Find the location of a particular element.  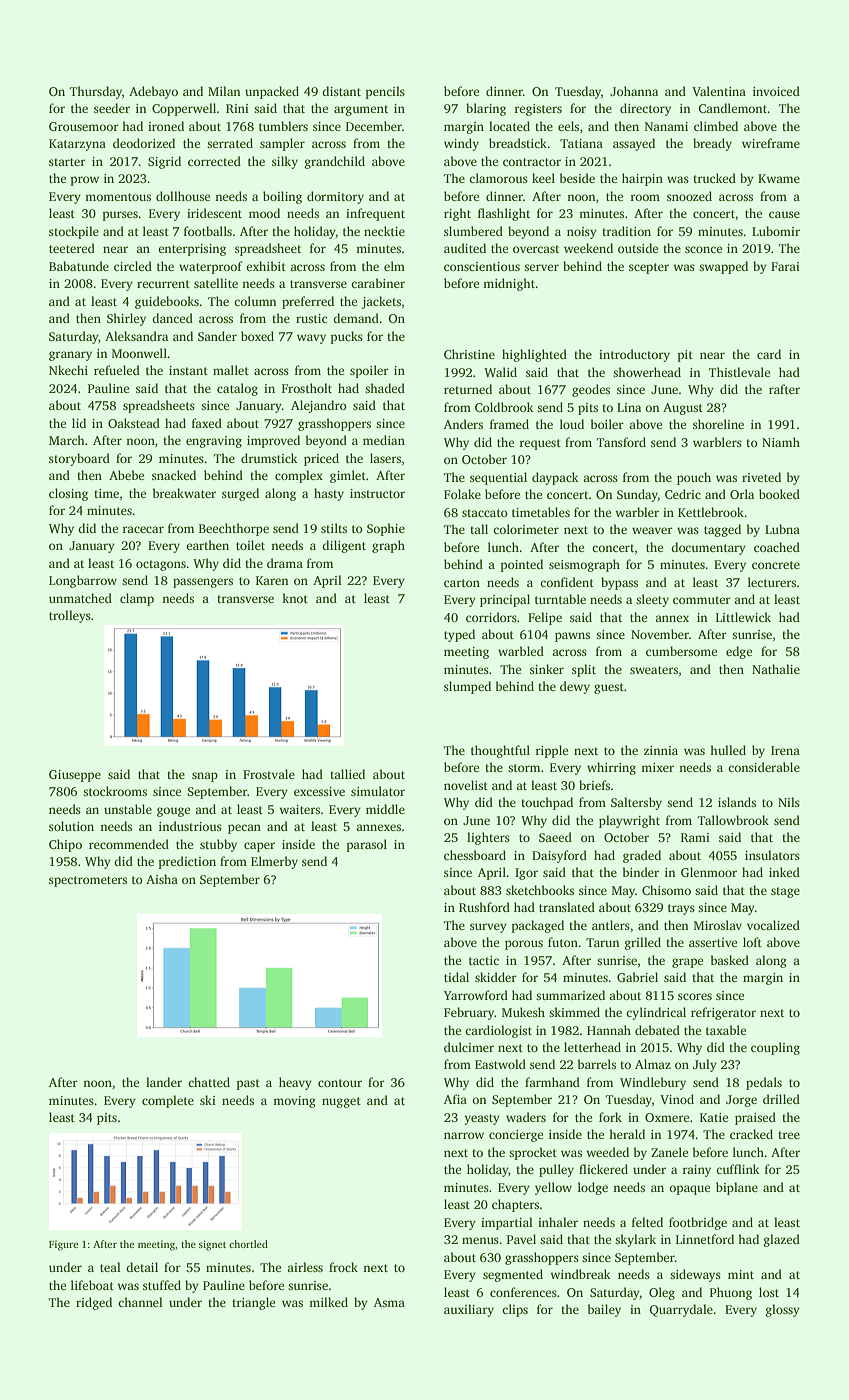

cracked is located at coordinates (751, 1134).
